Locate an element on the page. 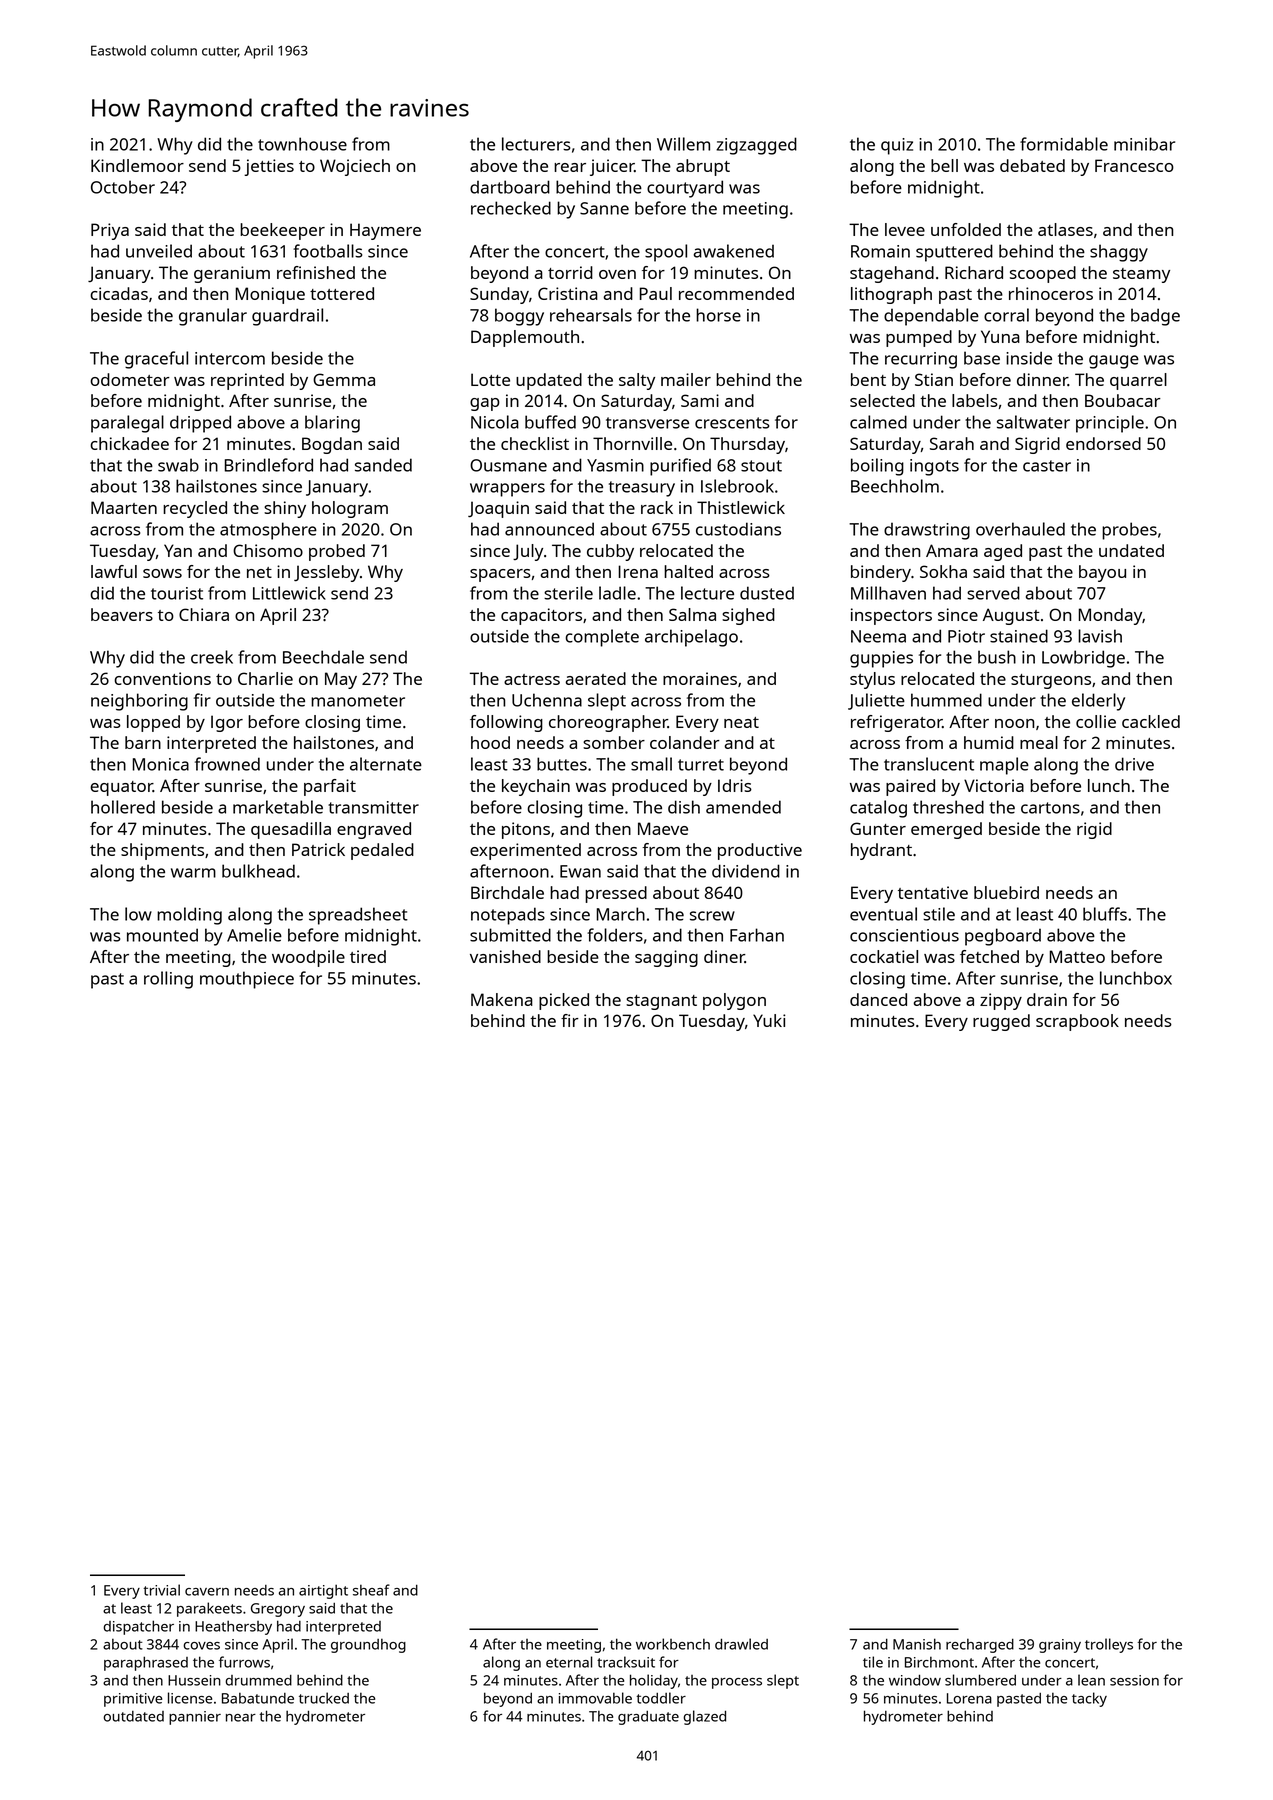 Image resolution: width=1273 pixels, height=1800 pixels. graduate is located at coordinates (648, 1718).
